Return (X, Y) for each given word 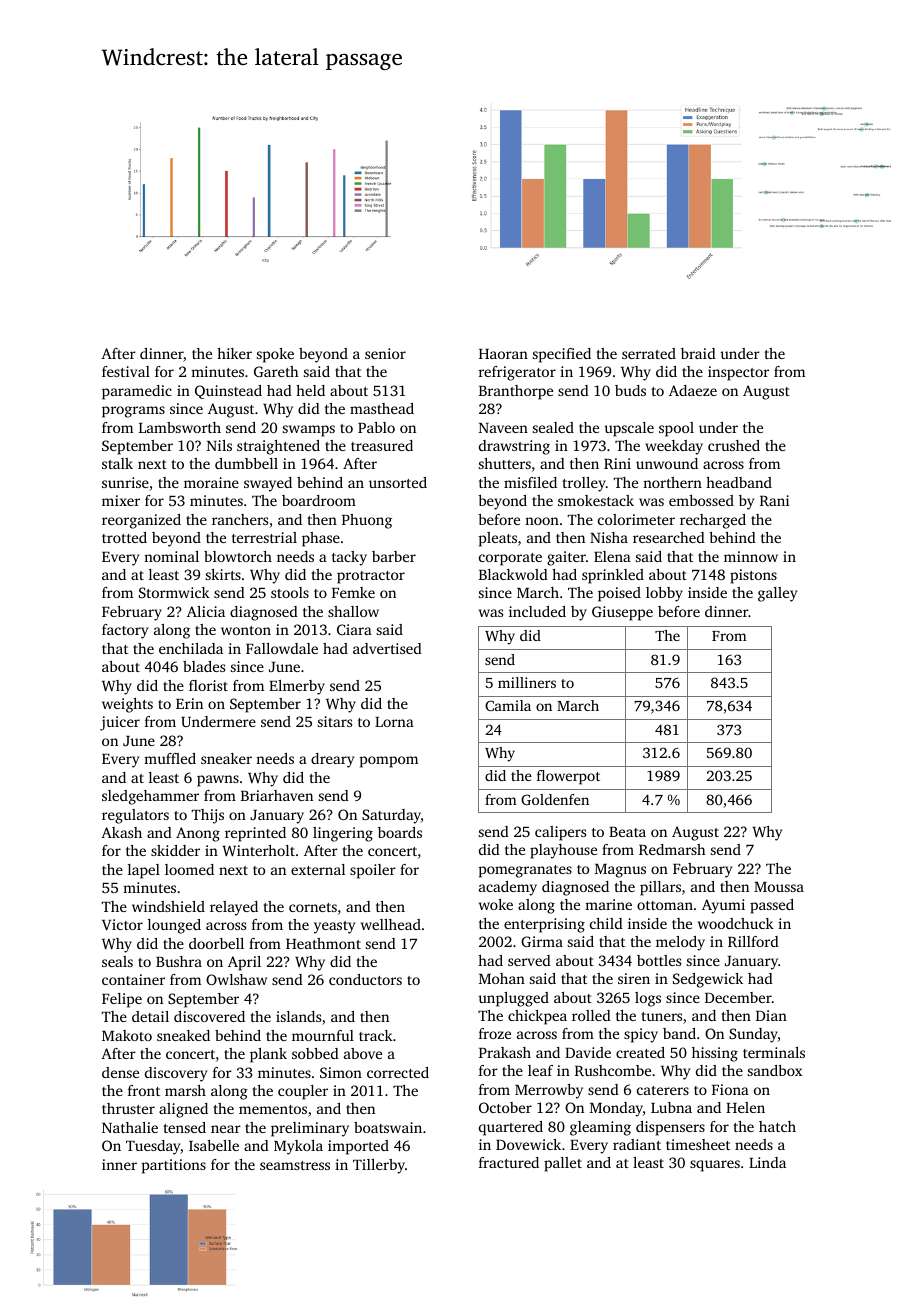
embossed (701, 500)
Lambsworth (180, 427)
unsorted (398, 482)
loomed (189, 869)
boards (400, 832)
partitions (174, 1166)
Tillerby (379, 1166)
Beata (627, 832)
